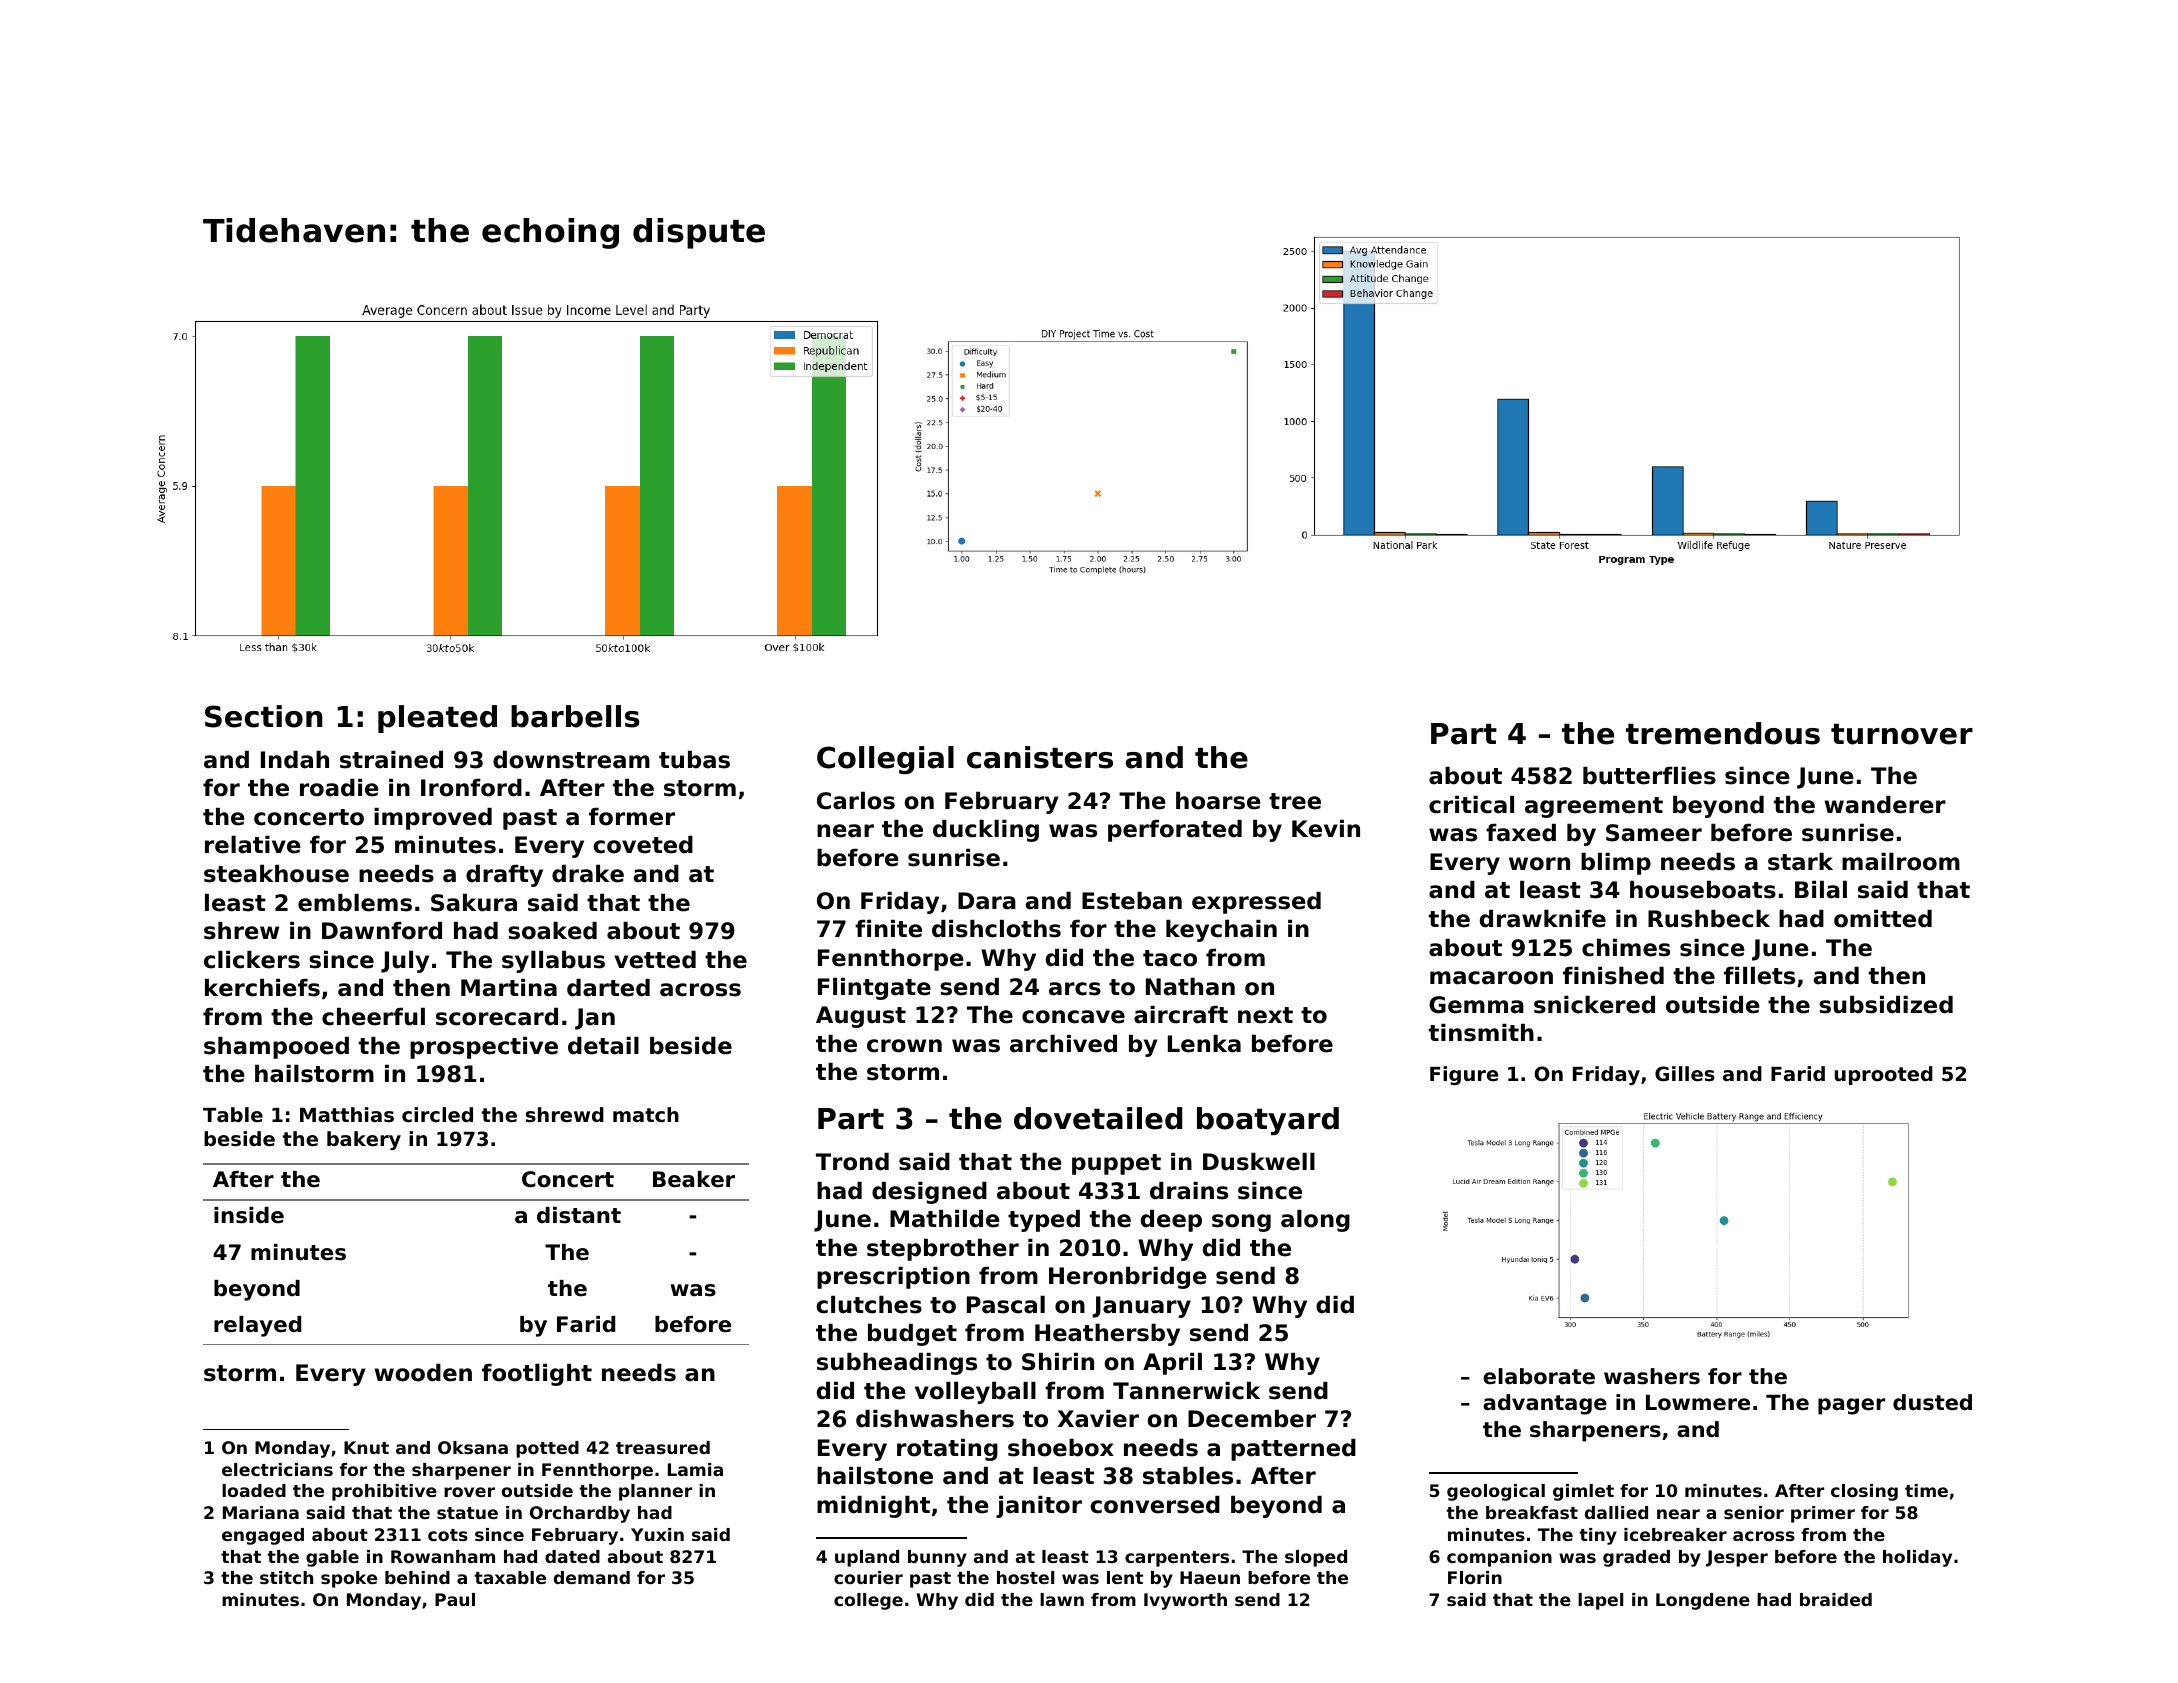 This image has height=1683, width=2178. Describe the element at coordinates (276, 874) in the image. I see `steakhouse` at that location.
